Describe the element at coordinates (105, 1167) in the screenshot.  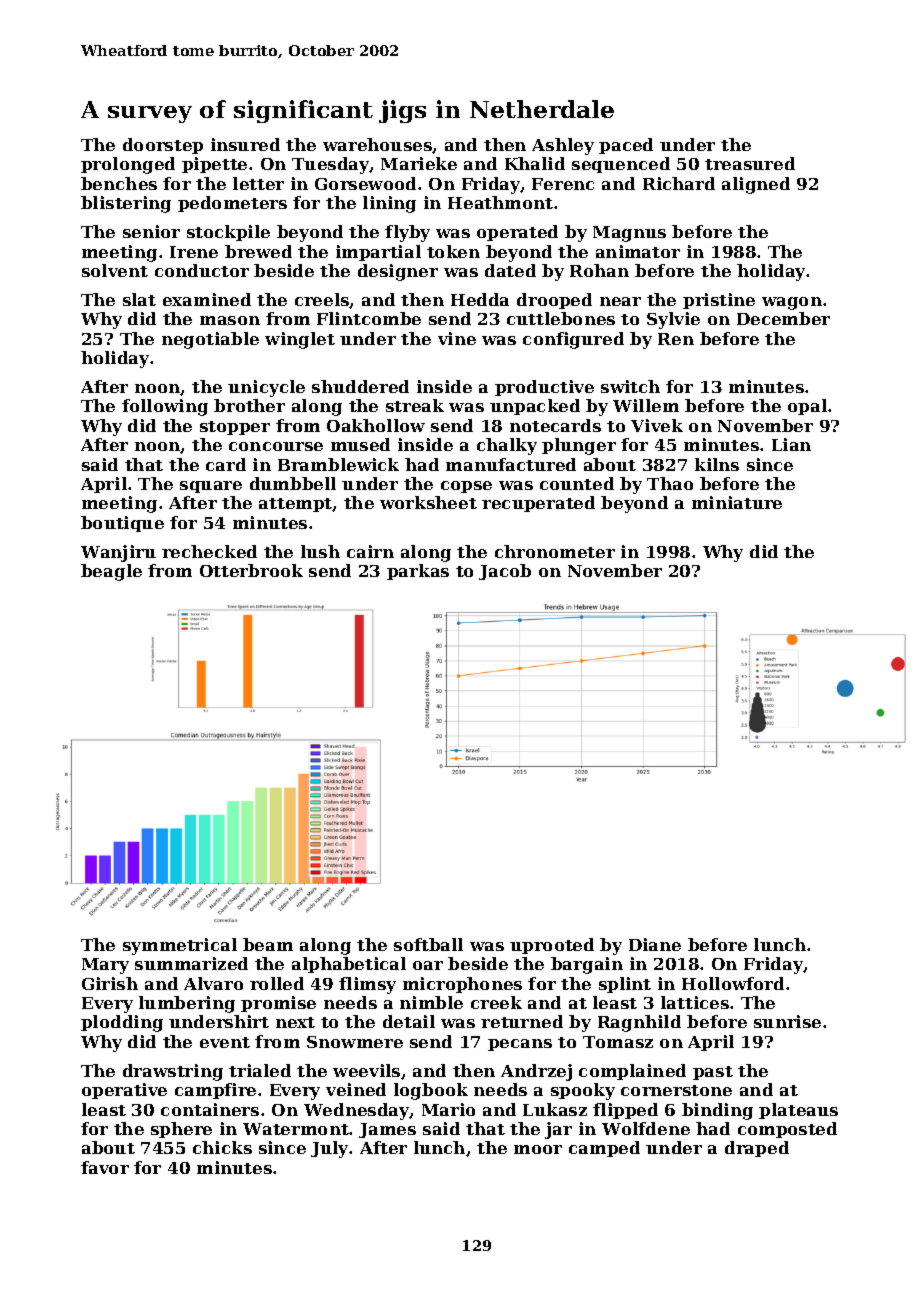
I see `favor` at that location.
